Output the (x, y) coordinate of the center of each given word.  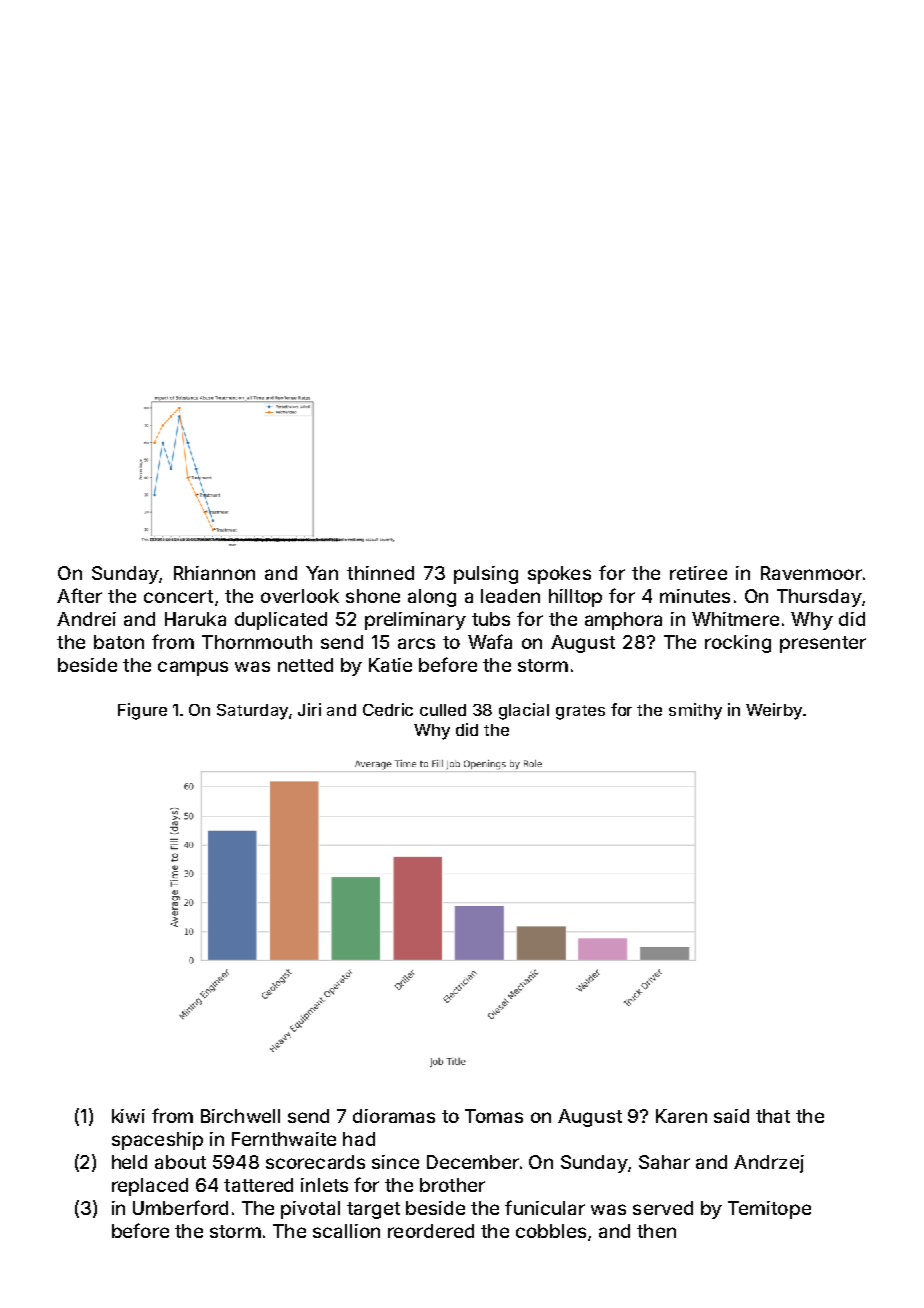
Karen (681, 1116)
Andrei (86, 619)
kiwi (128, 1116)
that (773, 1116)
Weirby (774, 711)
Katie (390, 665)
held (129, 1162)
